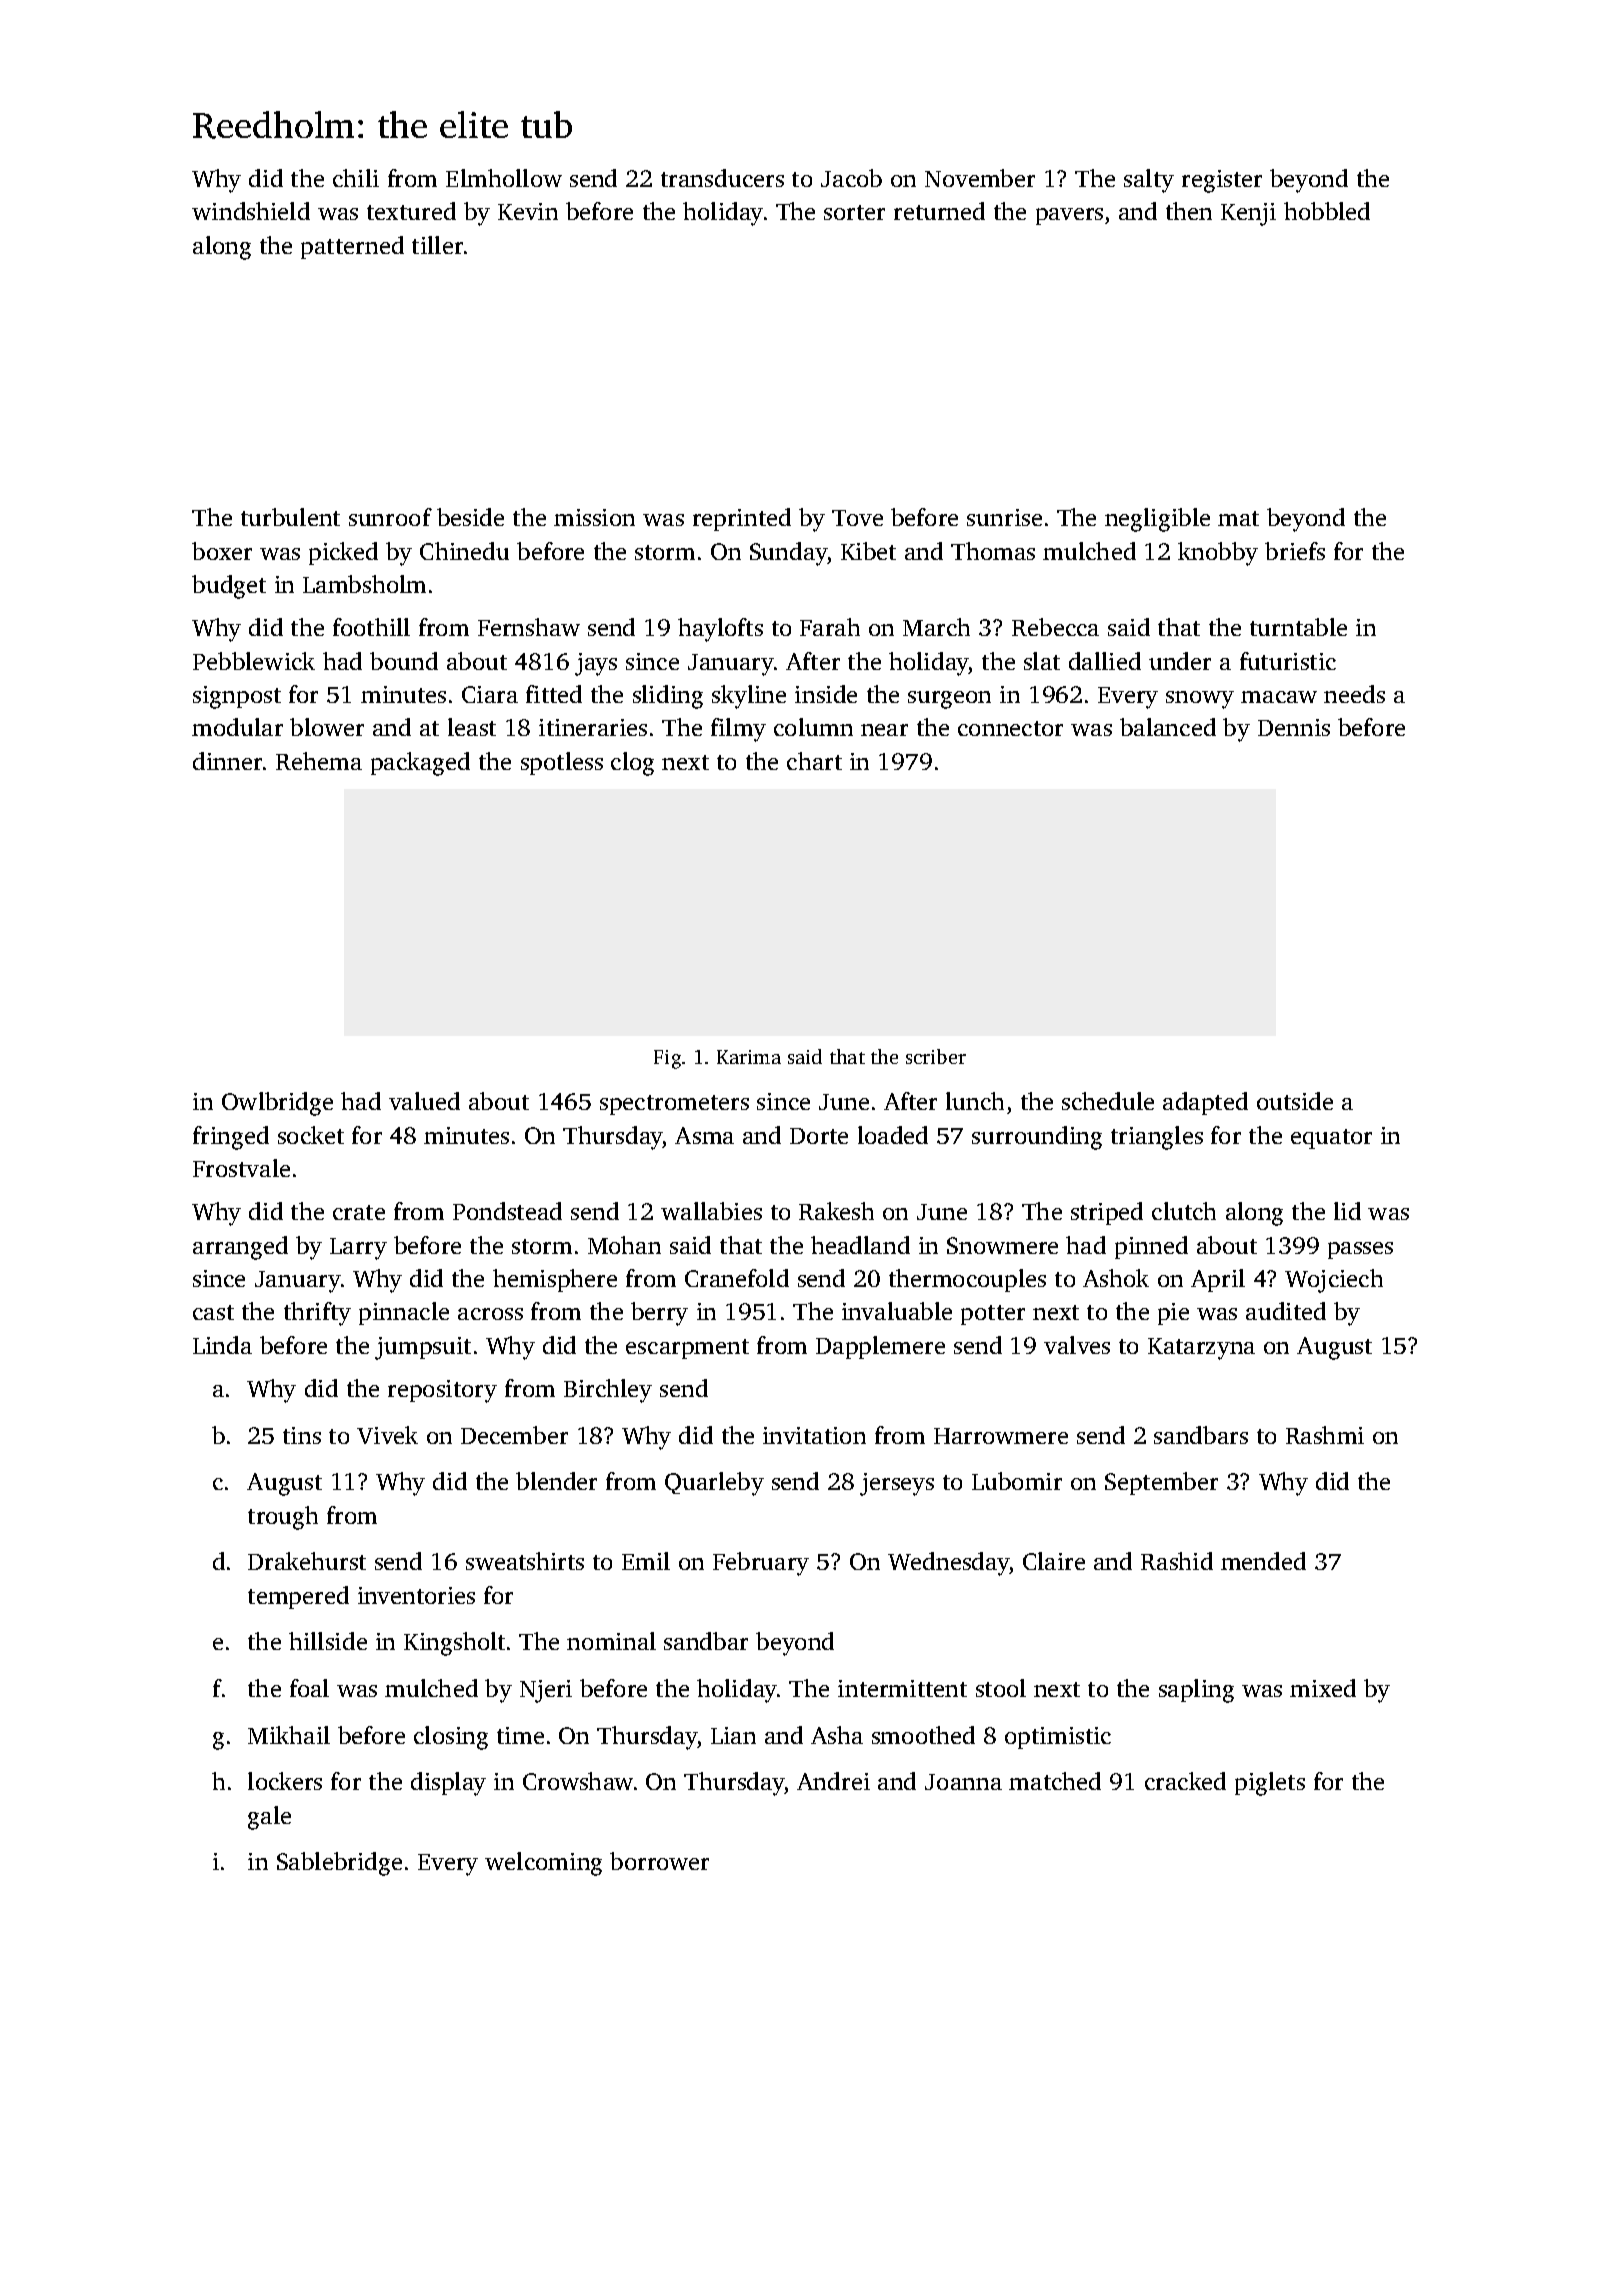 The height and width of the image is (2292, 1620). Describe the element at coordinates (854, 212) in the image. I see `sorter` at that location.
